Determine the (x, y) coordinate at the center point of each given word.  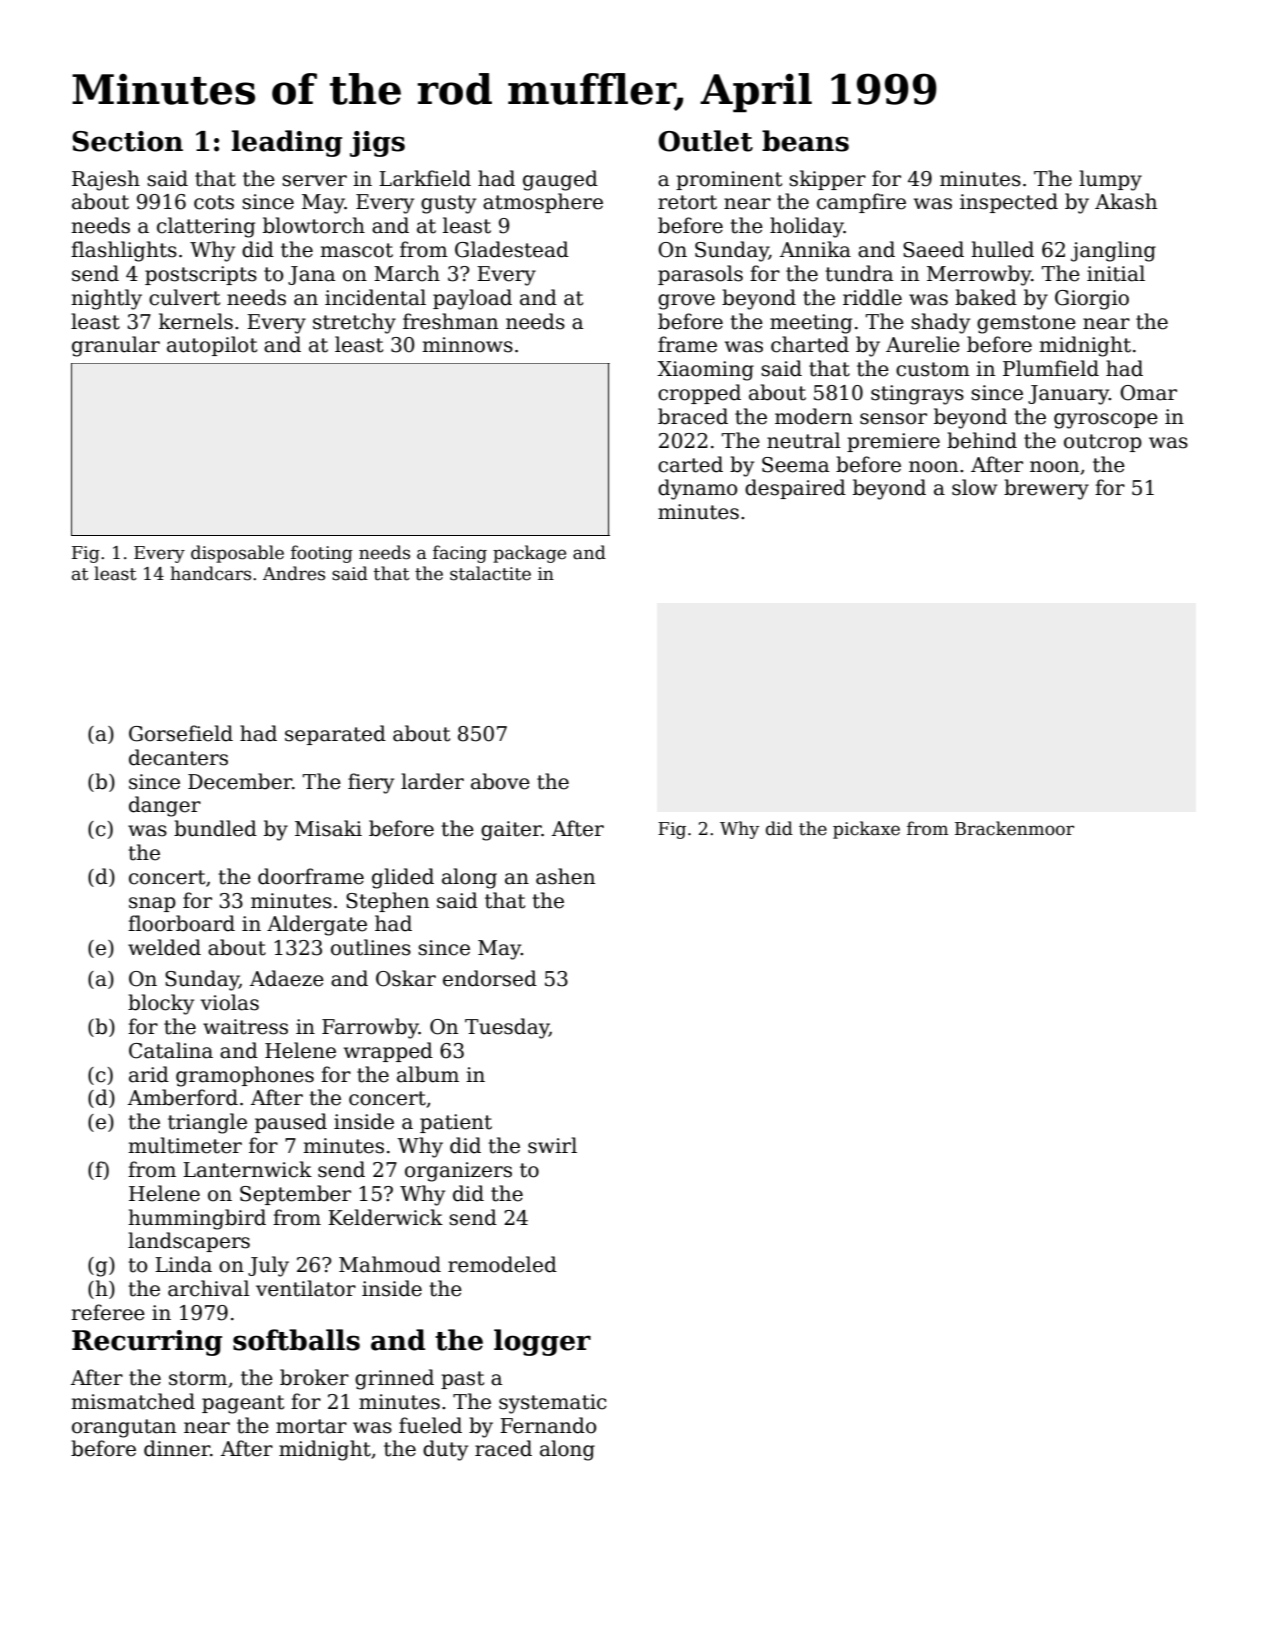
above (500, 781)
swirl (552, 1145)
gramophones (245, 1076)
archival (209, 1288)
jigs (377, 144)
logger (542, 1342)
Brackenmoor (1014, 828)
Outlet (705, 141)
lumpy (1110, 180)
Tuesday (507, 1028)
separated (335, 735)
